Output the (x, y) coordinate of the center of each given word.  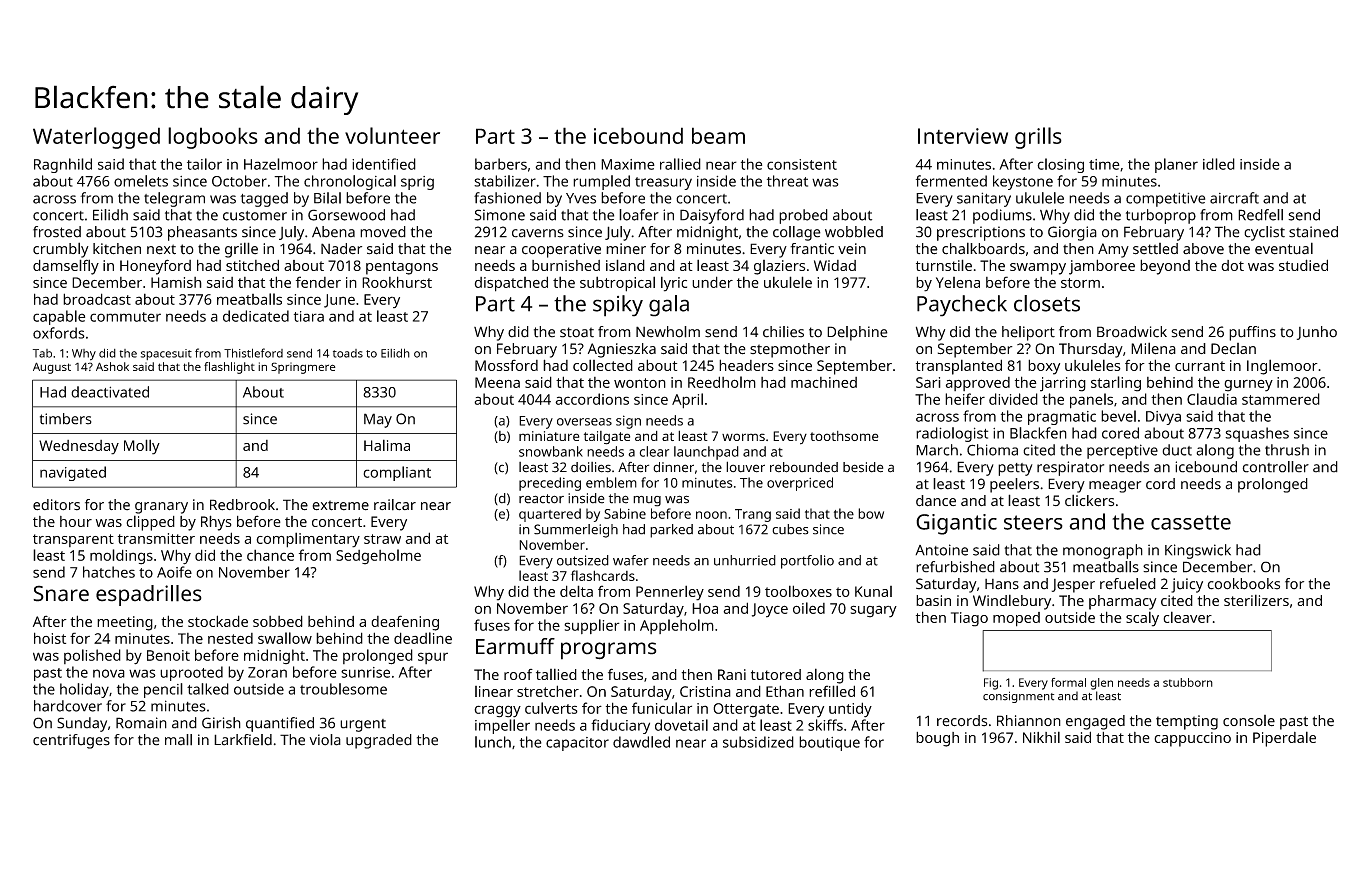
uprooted (191, 673)
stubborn (1188, 682)
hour (76, 521)
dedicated (256, 316)
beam (718, 135)
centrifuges (71, 741)
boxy (1044, 367)
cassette (1191, 522)
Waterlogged (96, 138)
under (712, 282)
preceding (550, 484)
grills (1038, 138)
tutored (776, 674)
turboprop (1161, 216)
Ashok (112, 366)
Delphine (857, 333)
